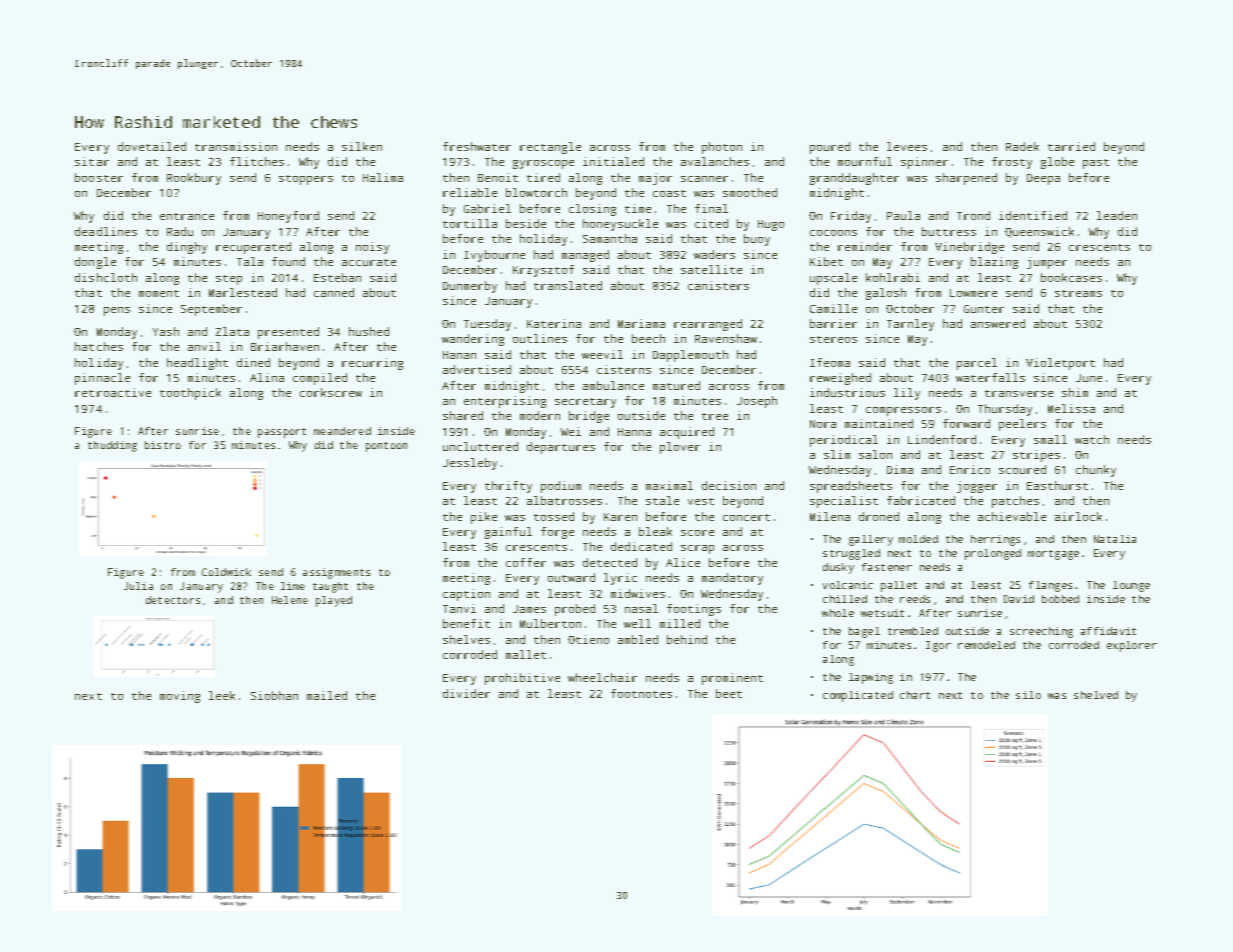  What do you see at coordinates (159, 293) in the image?
I see `moment` at bounding box center [159, 293].
